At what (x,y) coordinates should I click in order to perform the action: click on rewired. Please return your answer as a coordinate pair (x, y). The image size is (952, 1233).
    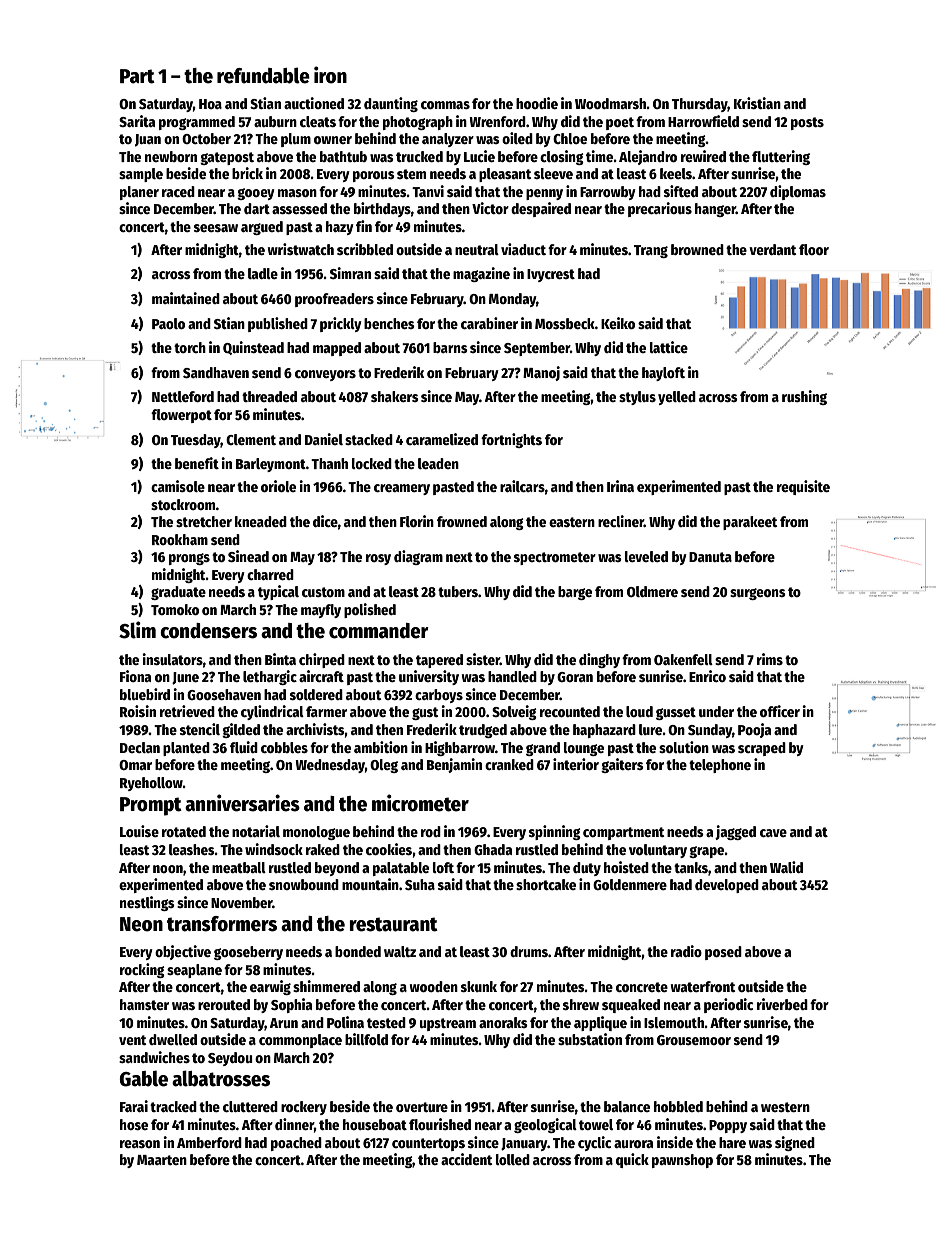
    Looking at the image, I should click on (703, 156).
